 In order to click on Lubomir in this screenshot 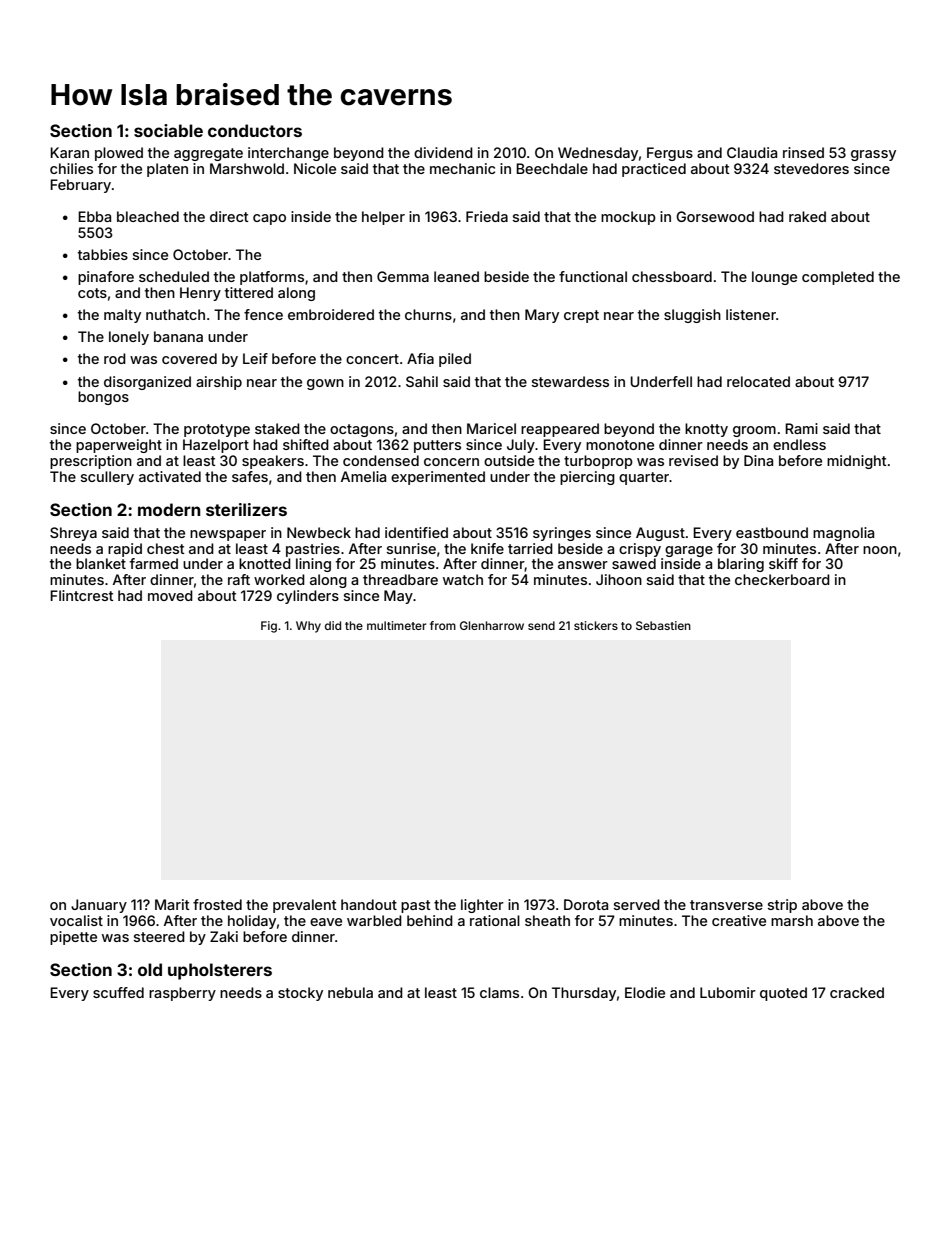, I will do `click(728, 992)`.
